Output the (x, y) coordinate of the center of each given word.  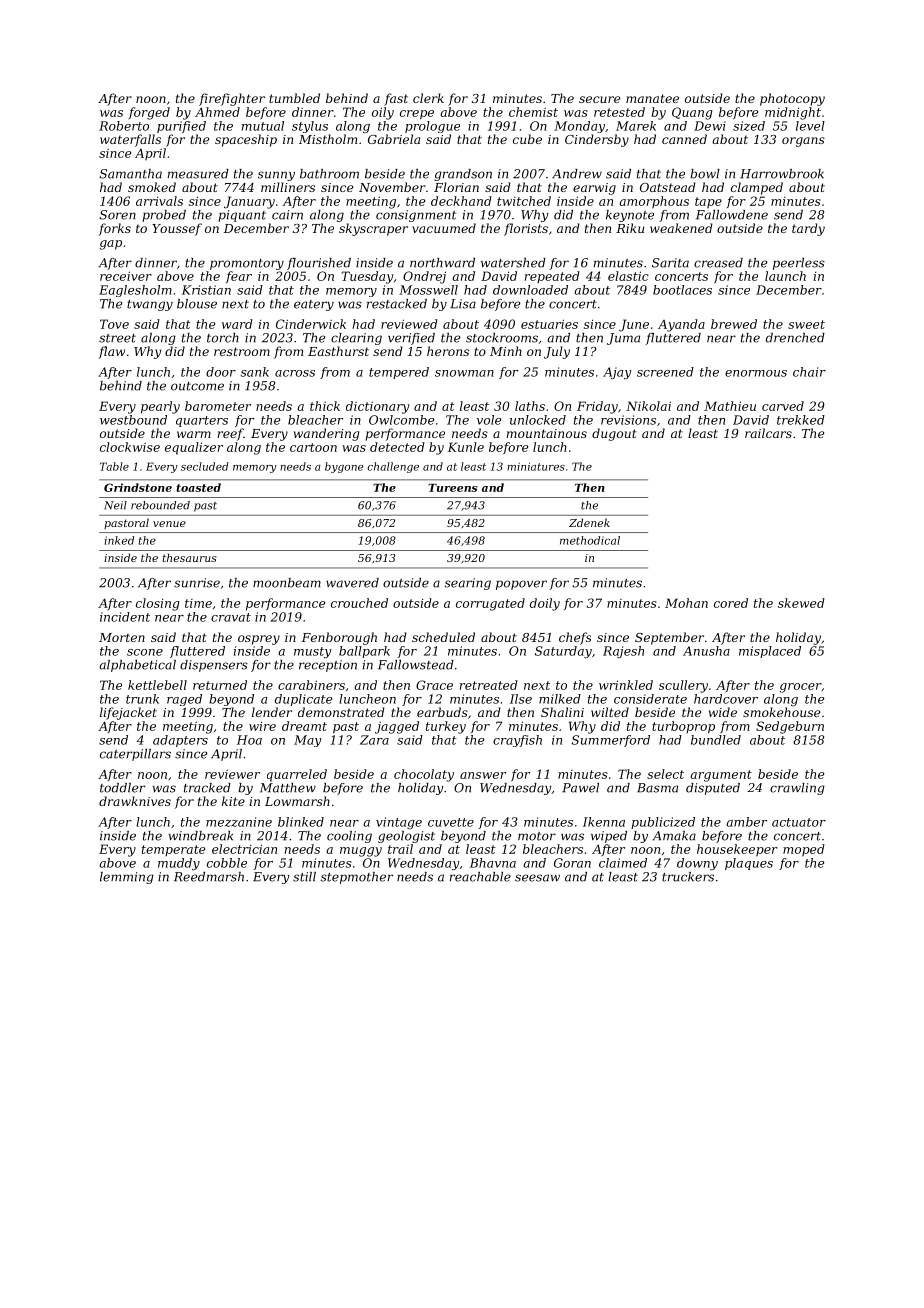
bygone (344, 467)
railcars (768, 433)
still (304, 877)
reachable (480, 877)
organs (803, 142)
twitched (524, 201)
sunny (276, 176)
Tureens (453, 488)
